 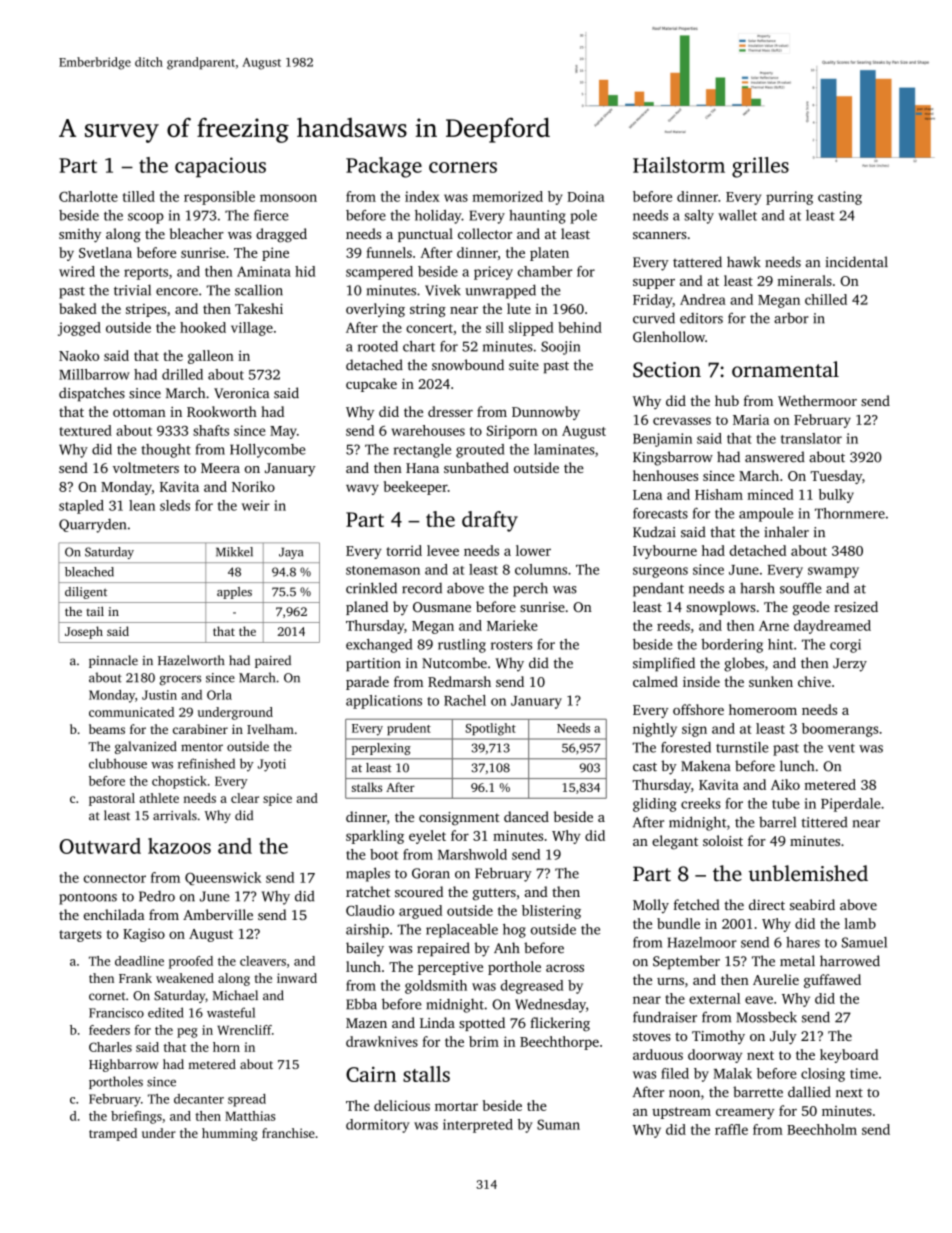 What do you see at coordinates (371, 1074) in the screenshot?
I see `Cairn` at bounding box center [371, 1074].
